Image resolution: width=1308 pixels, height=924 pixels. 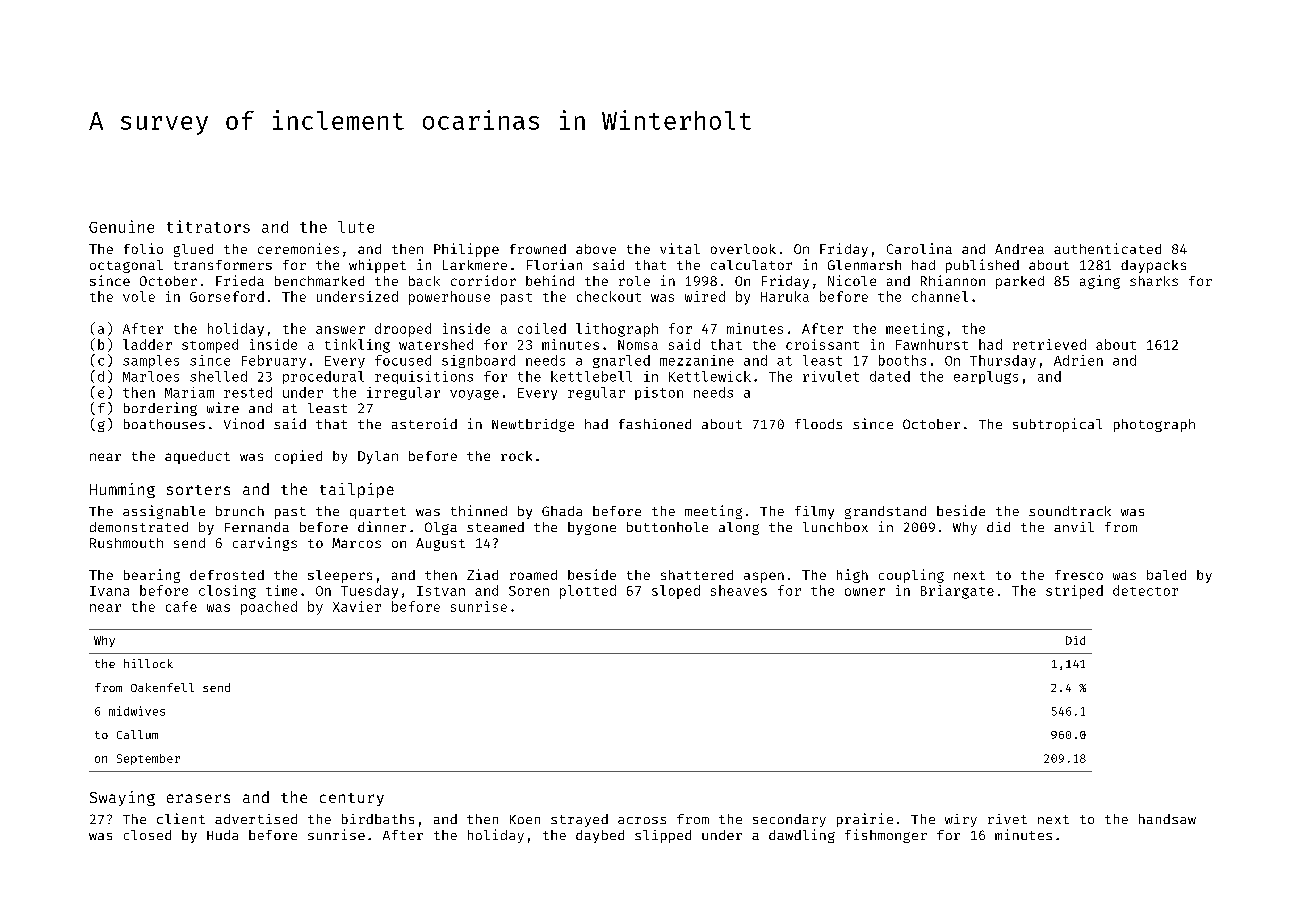 I want to click on detector, so click(x=1145, y=590).
